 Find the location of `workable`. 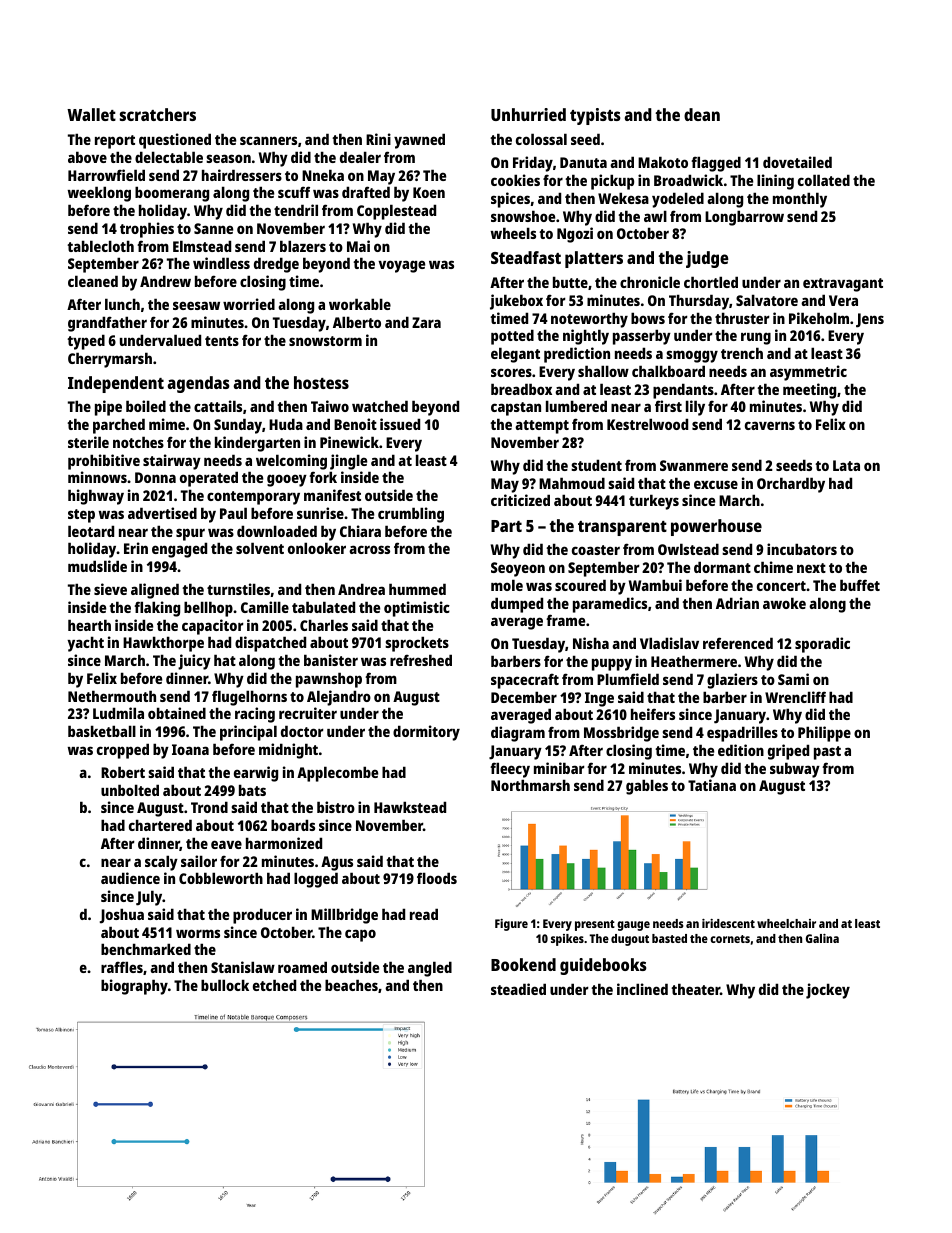

workable is located at coordinates (360, 304).
